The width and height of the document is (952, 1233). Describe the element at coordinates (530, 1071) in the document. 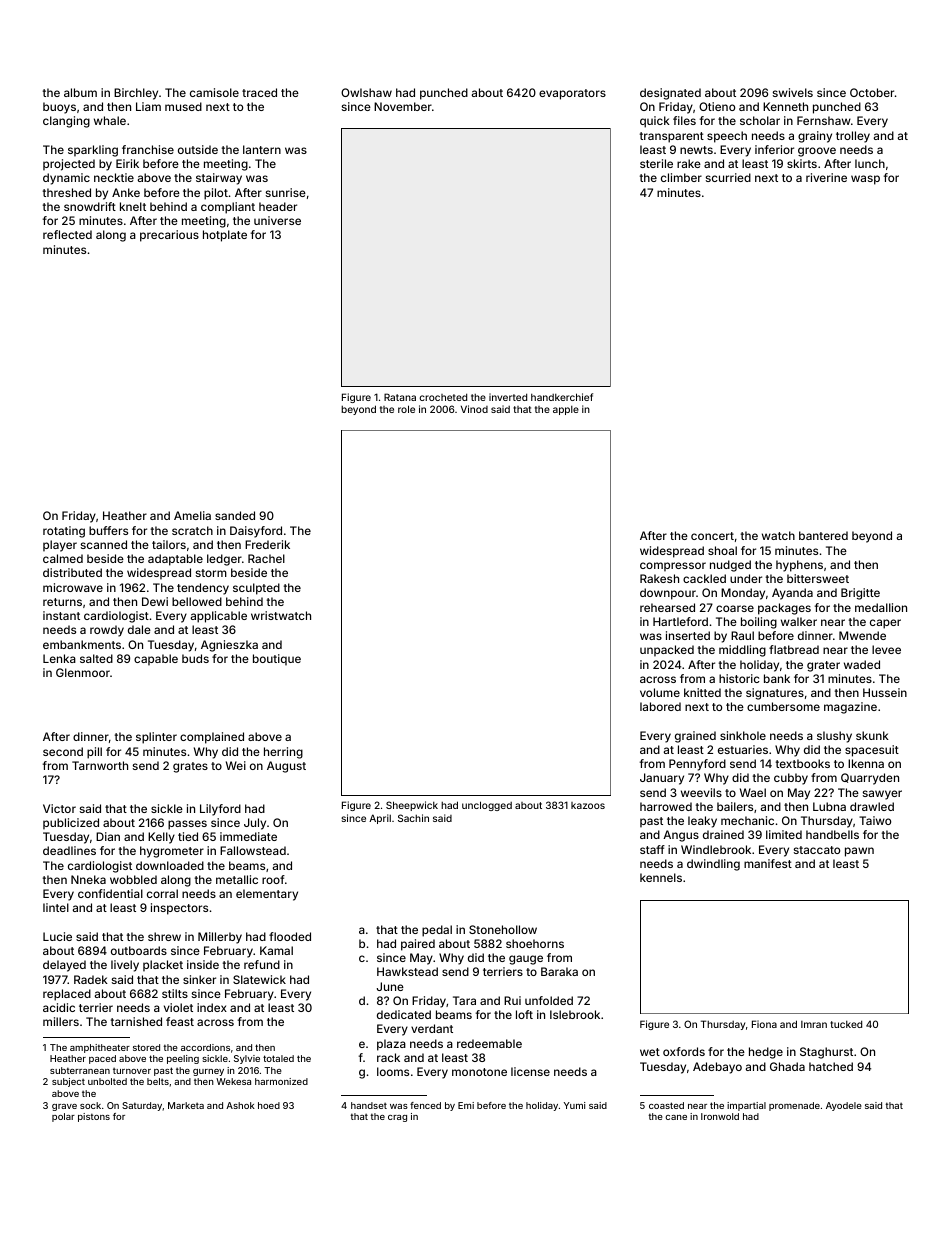

I see `license` at that location.
